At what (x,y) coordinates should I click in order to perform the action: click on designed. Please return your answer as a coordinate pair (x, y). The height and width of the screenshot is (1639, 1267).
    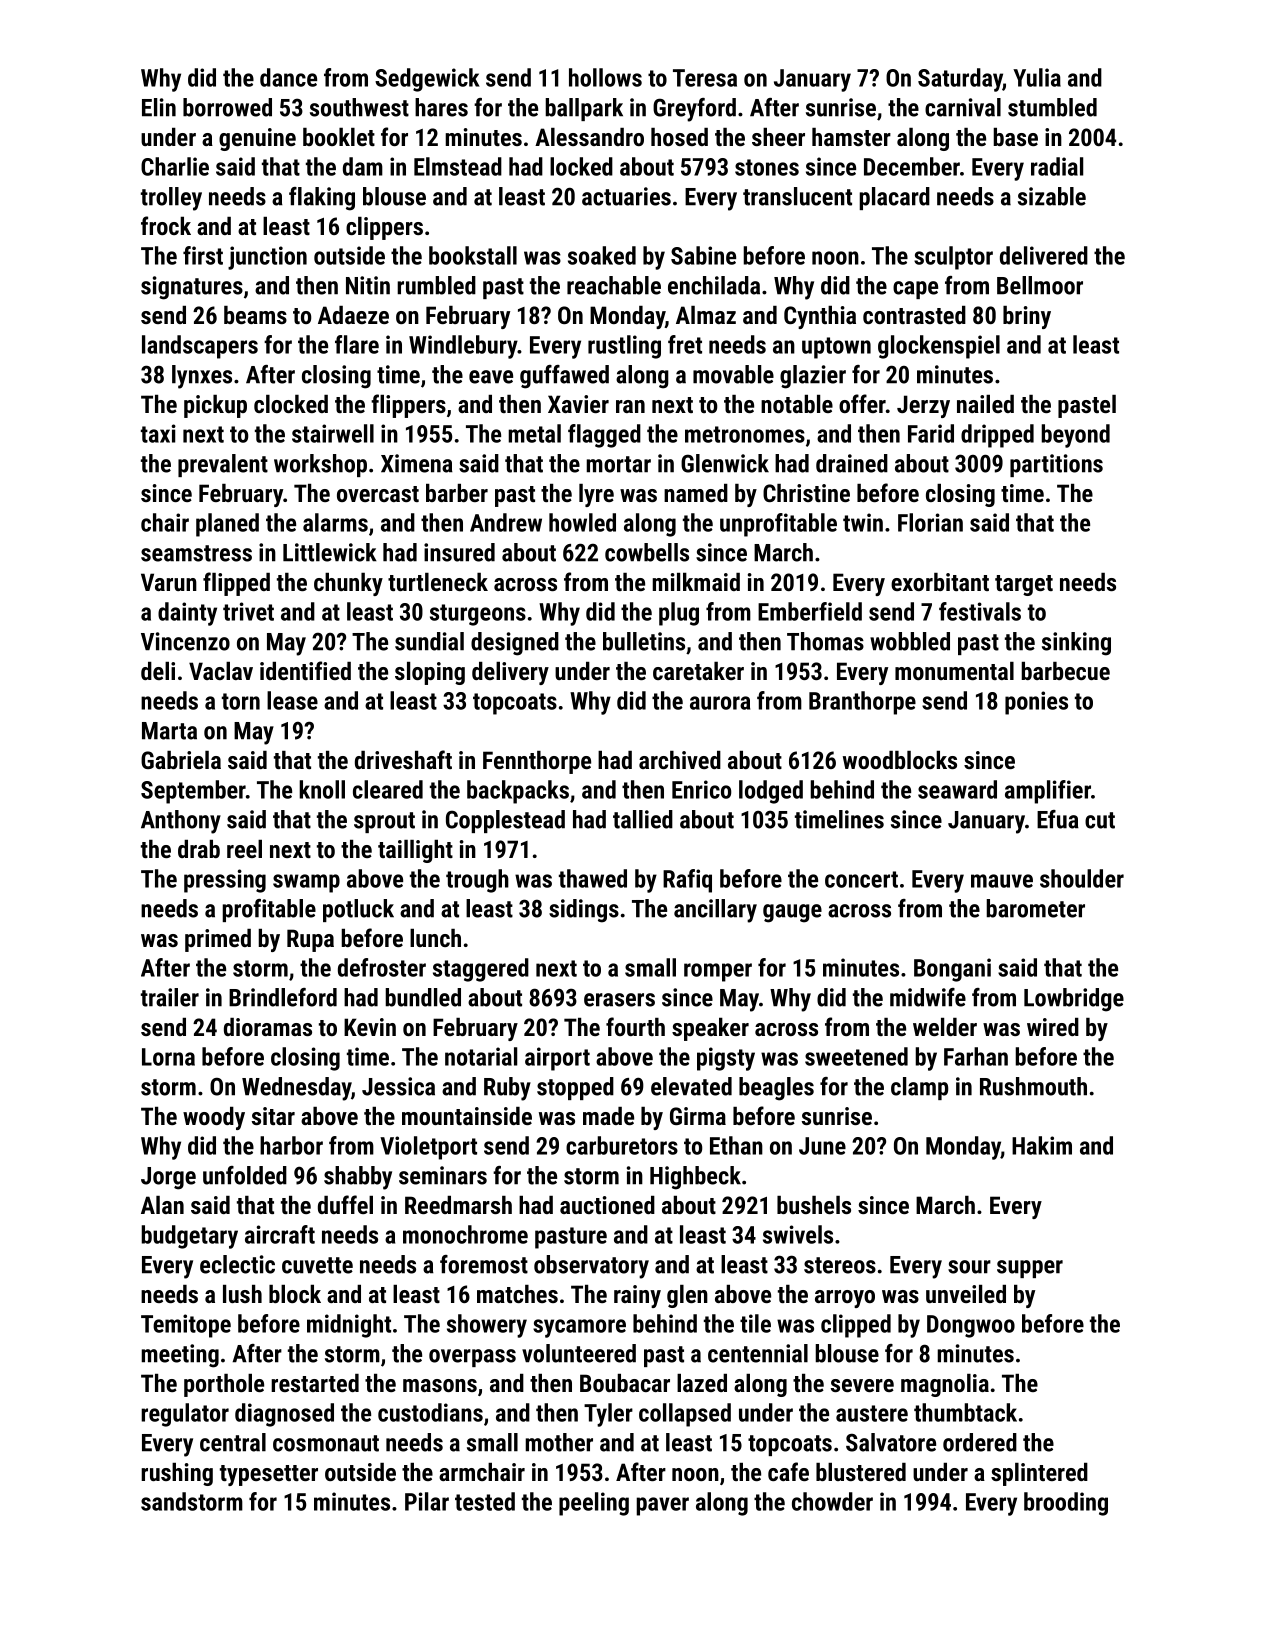
    Looking at the image, I should click on (515, 644).
